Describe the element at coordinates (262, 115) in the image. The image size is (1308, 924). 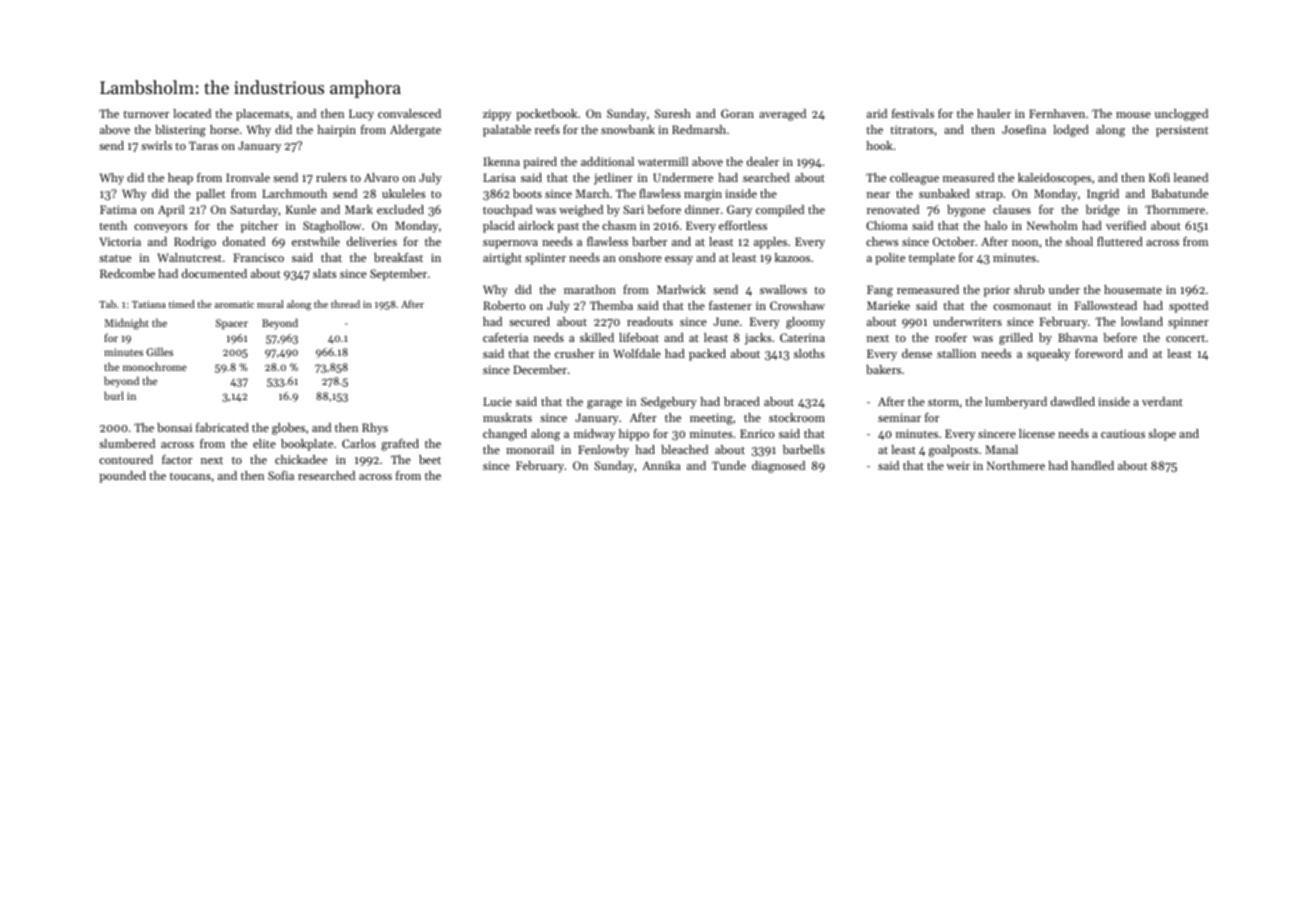
I see `placemats` at that location.
